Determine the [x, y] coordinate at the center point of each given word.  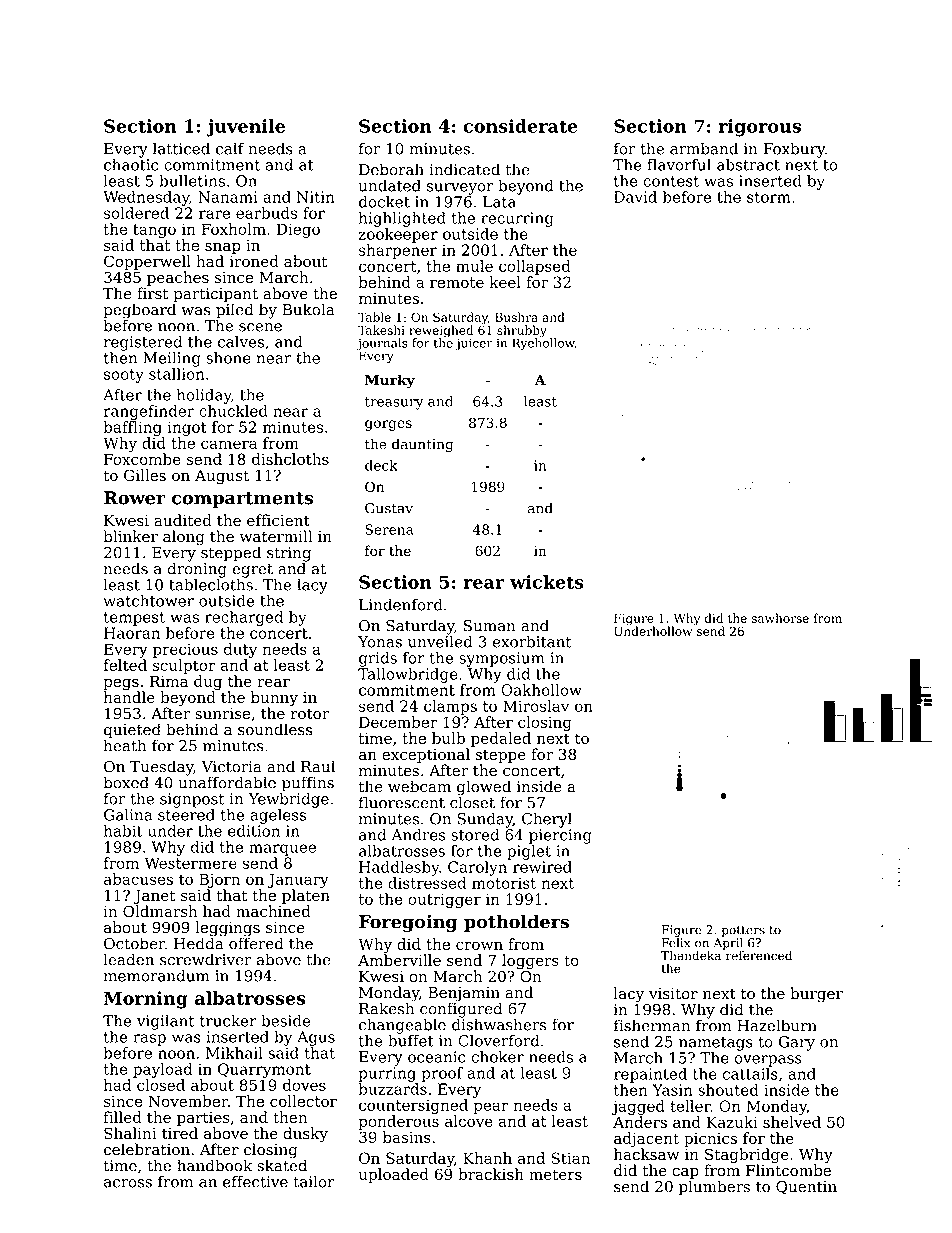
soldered [136, 213]
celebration [147, 1149]
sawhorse [780, 618]
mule [474, 266]
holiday [204, 396]
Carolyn [477, 868]
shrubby [522, 331]
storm [769, 197]
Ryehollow [543, 344]
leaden [129, 959]
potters [743, 931]
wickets [547, 582]
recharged [244, 618]
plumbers [714, 1188]
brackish [491, 1174]
